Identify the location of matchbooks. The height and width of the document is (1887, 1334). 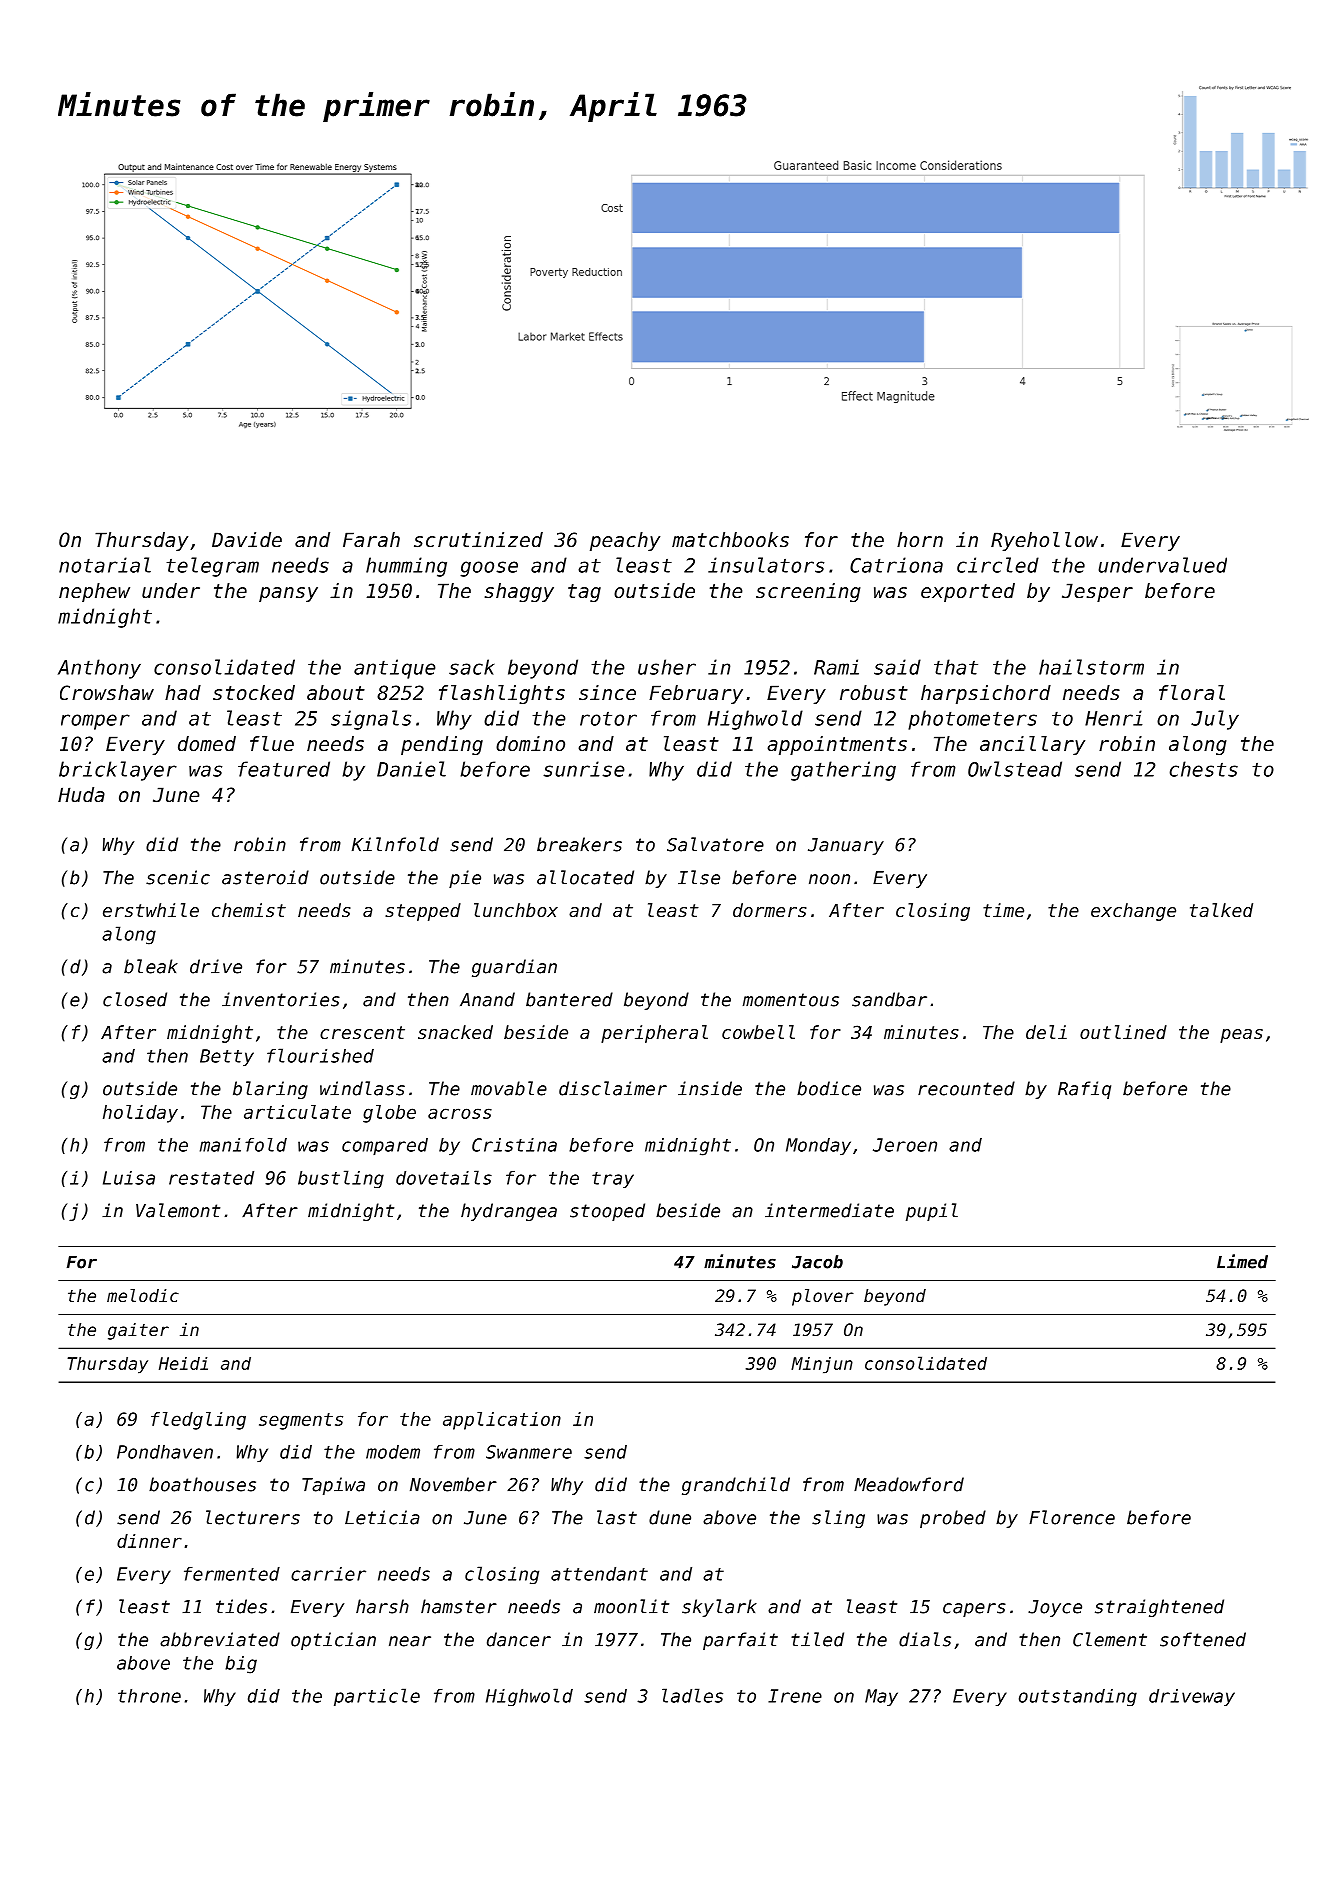
(730, 540).
